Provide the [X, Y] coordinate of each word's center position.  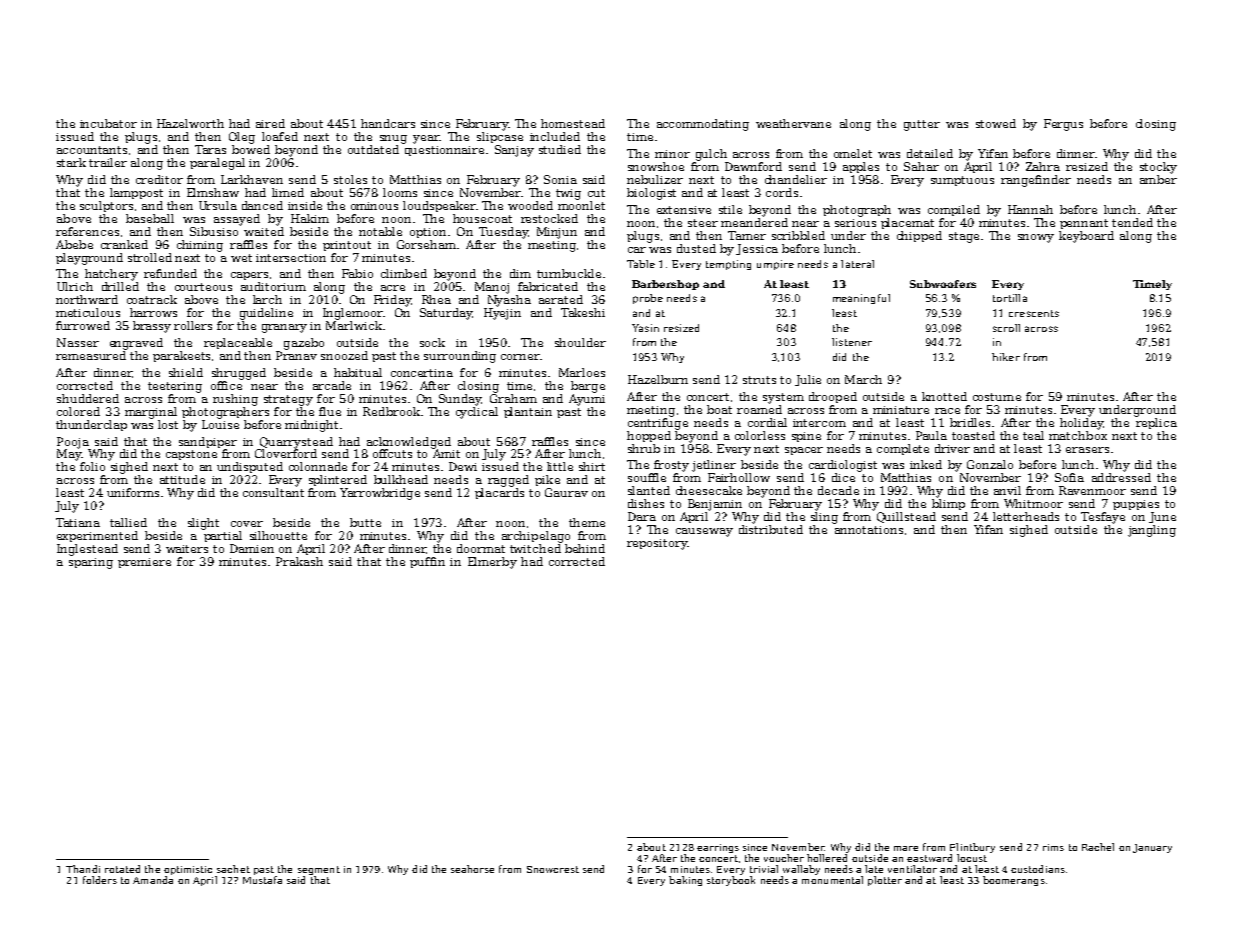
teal [1033, 435]
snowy [1036, 238]
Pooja [73, 443]
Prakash [299, 561]
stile [730, 209]
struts [759, 380]
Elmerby [492, 563]
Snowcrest [553, 869]
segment [319, 870]
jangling [1152, 531]
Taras [210, 149]
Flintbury [972, 848]
